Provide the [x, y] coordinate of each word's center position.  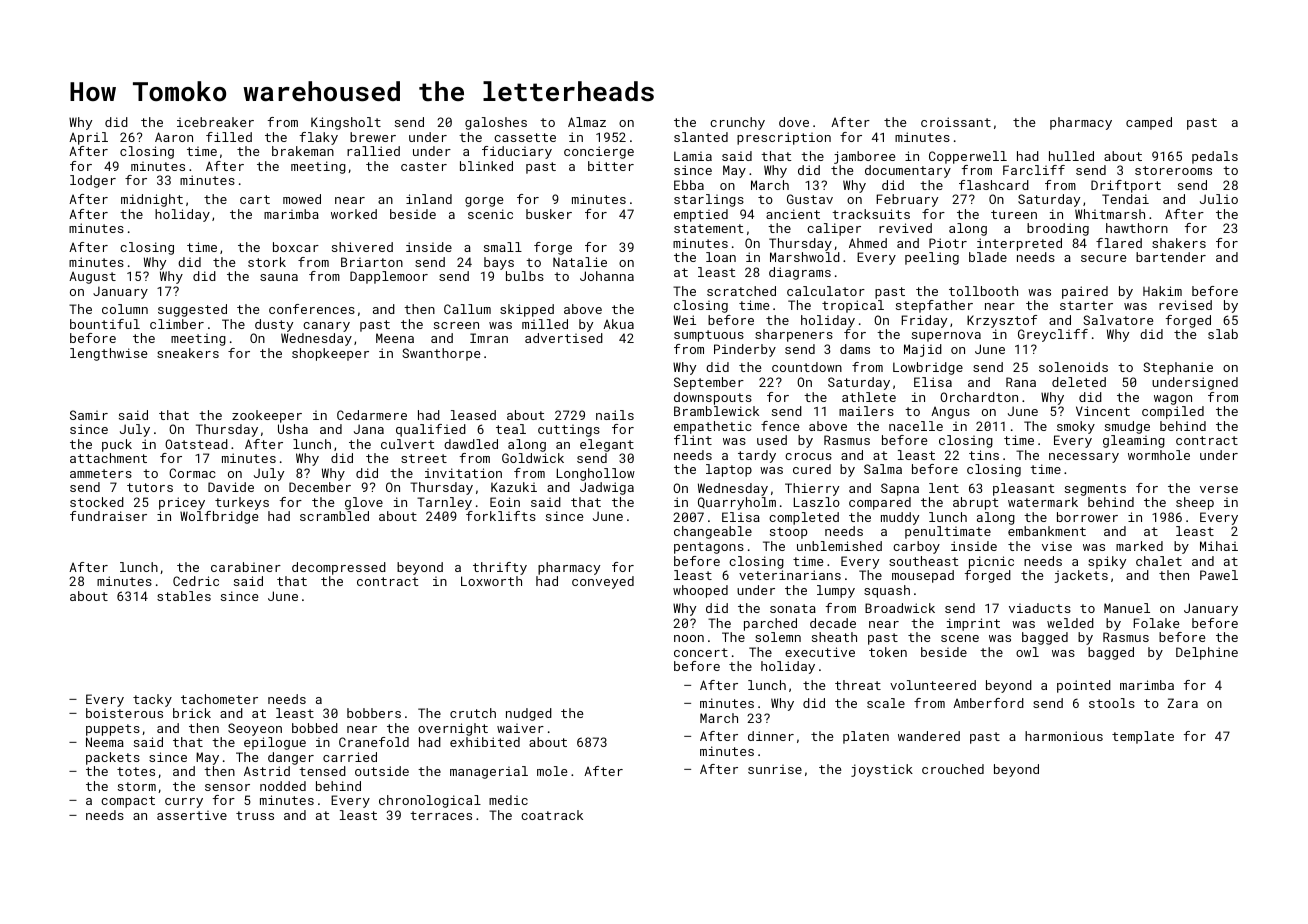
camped [1149, 123]
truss [255, 815]
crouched [953, 769]
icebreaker [215, 122]
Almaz [587, 122]
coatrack [552, 815]
